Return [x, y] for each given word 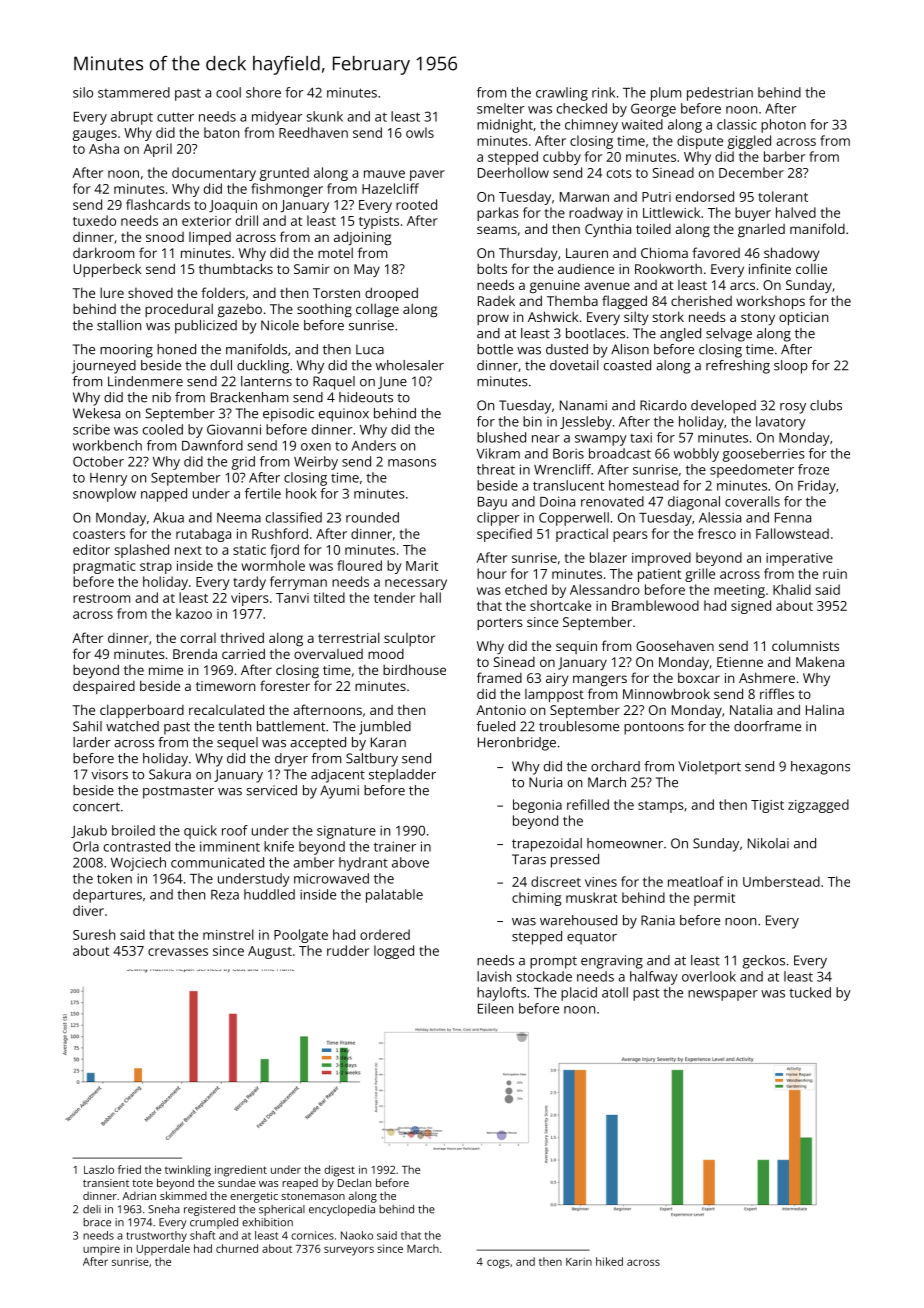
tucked [810, 992]
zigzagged [818, 806]
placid [579, 994]
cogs [498, 1264]
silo [83, 92]
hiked [609, 1261]
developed [723, 407]
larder [92, 742]
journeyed [104, 367]
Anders [374, 445]
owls [420, 132]
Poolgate [301, 936]
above [410, 862]
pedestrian [720, 94]
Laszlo [99, 1169]
